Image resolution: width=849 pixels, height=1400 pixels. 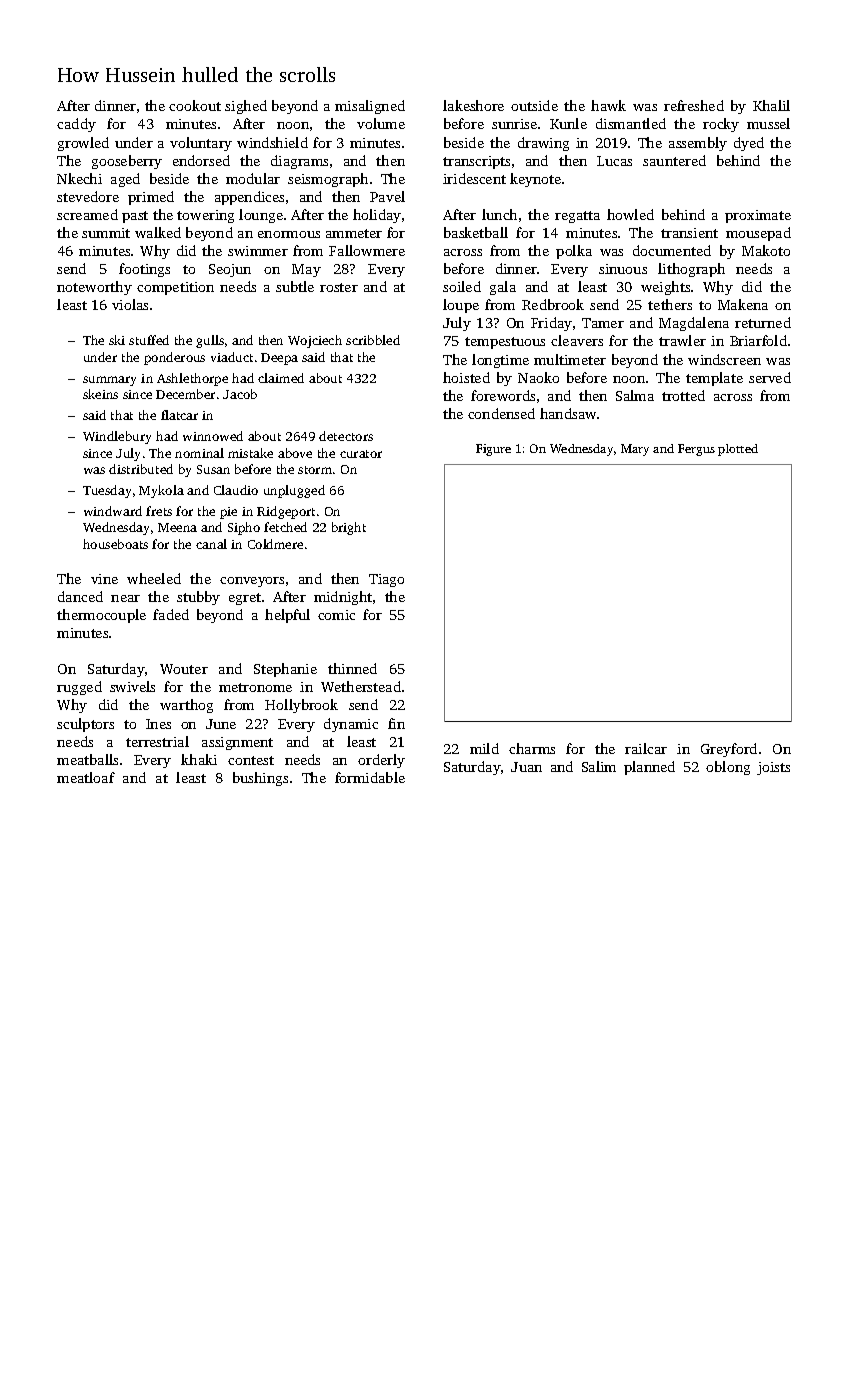 I want to click on plotted, so click(x=738, y=450).
